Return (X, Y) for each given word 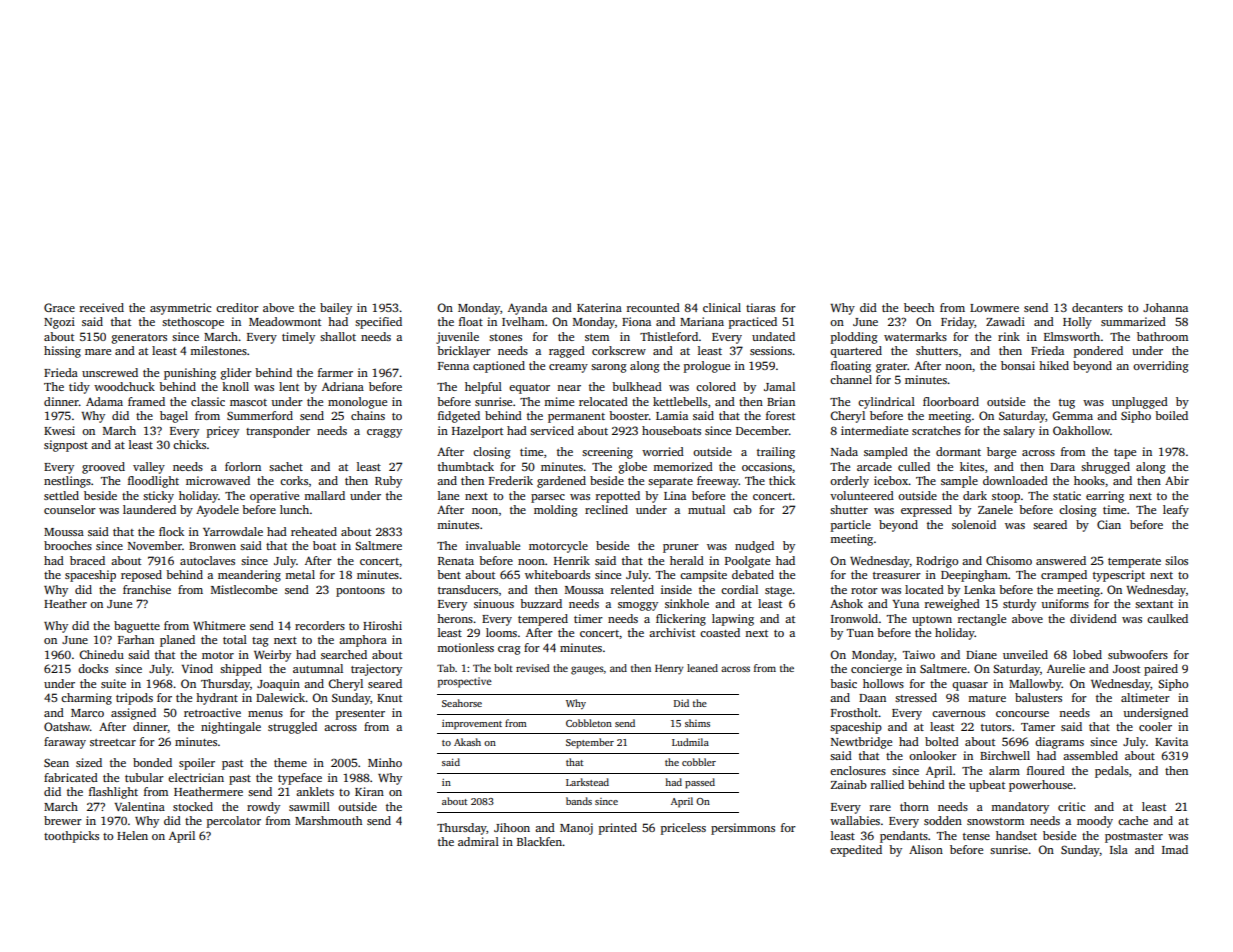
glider (236, 374)
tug (1067, 404)
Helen (132, 835)
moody (1095, 822)
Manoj (576, 829)
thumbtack (466, 466)
